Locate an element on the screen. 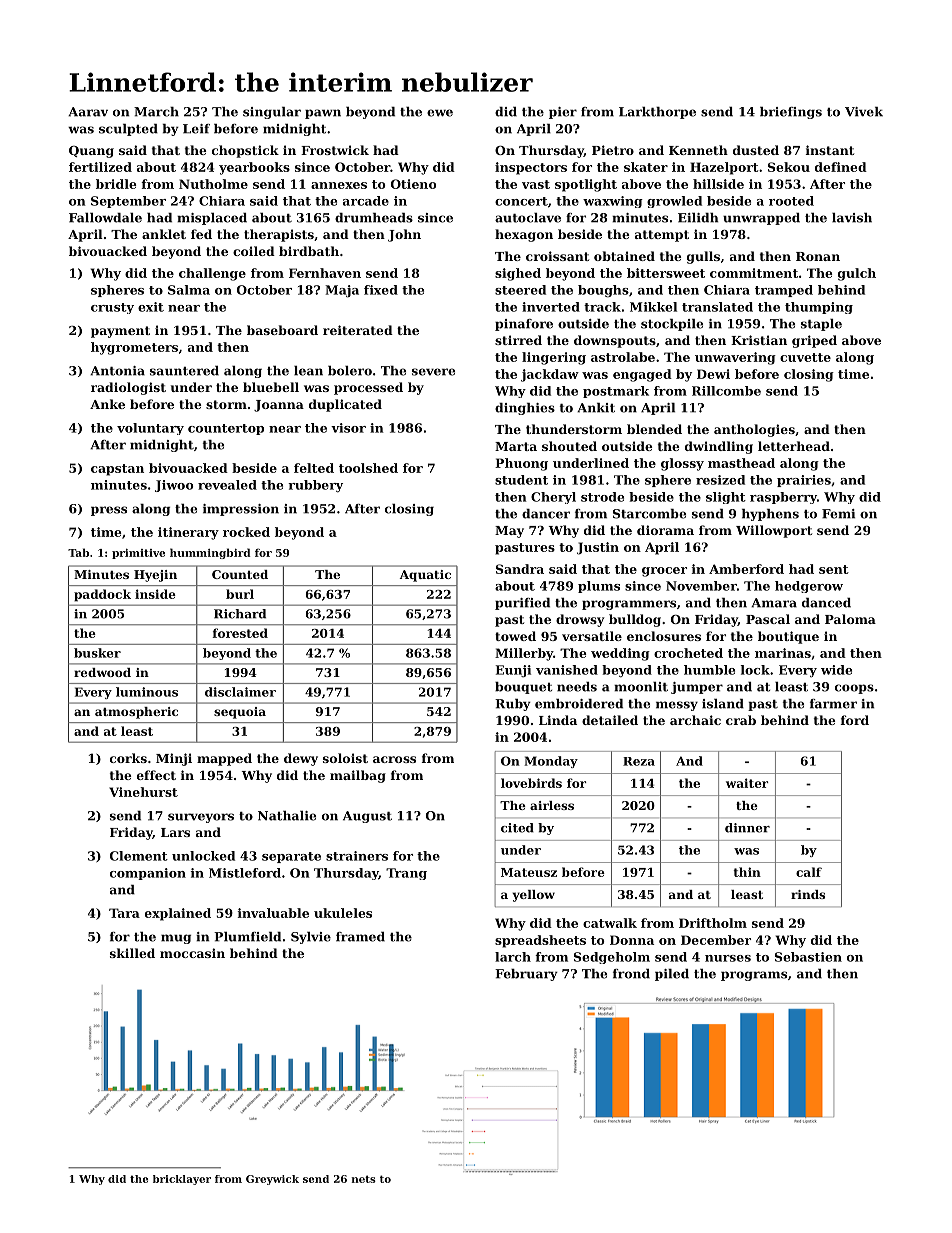 This screenshot has height=1233, width=952. misplaced is located at coordinates (212, 219).
